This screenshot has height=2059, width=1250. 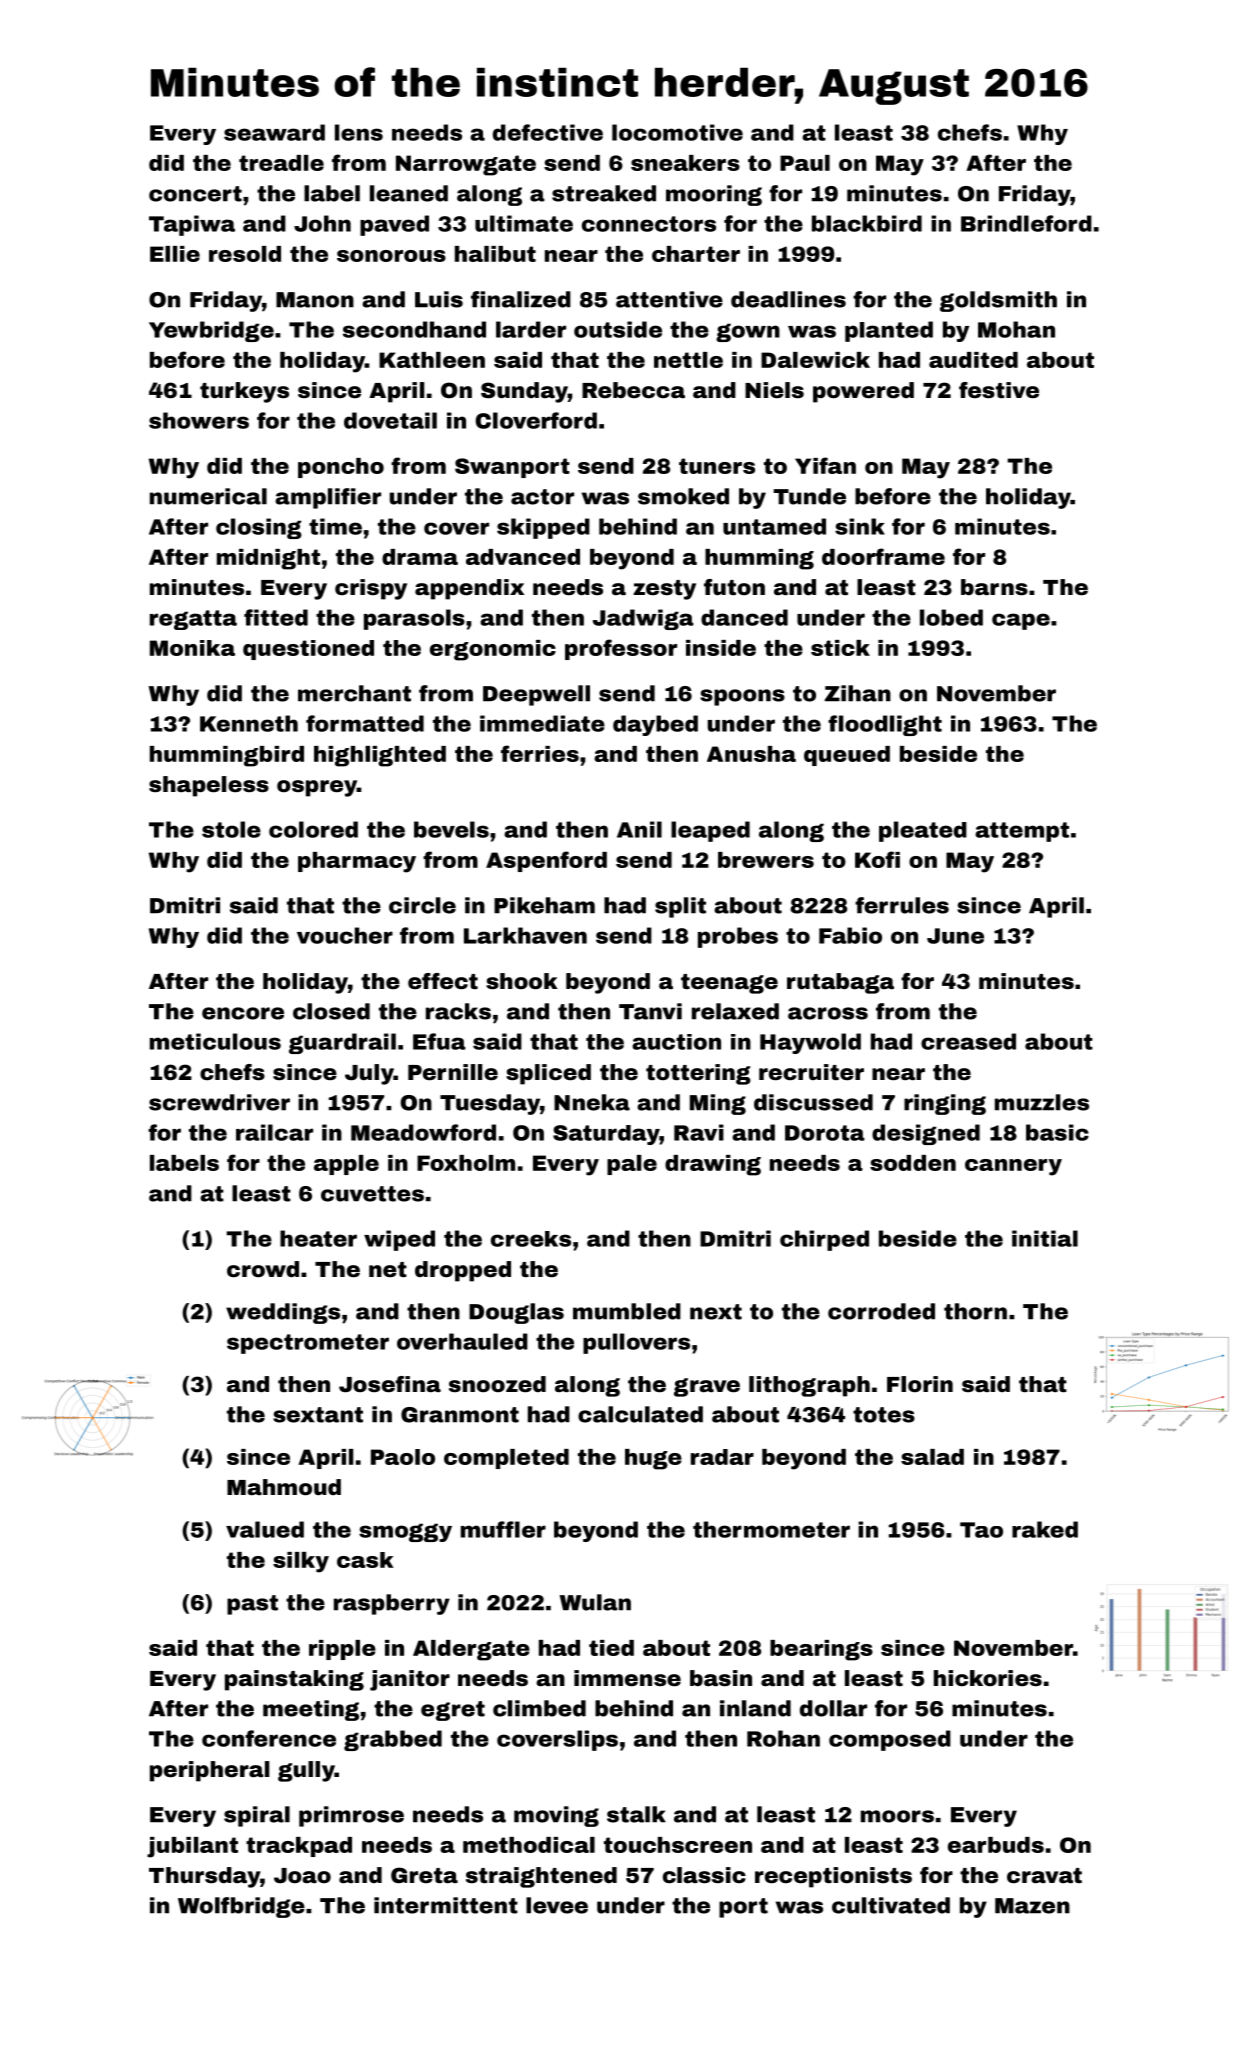 What do you see at coordinates (192, 1847) in the screenshot?
I see `jubilant` at bounding box center [192, 1847].
